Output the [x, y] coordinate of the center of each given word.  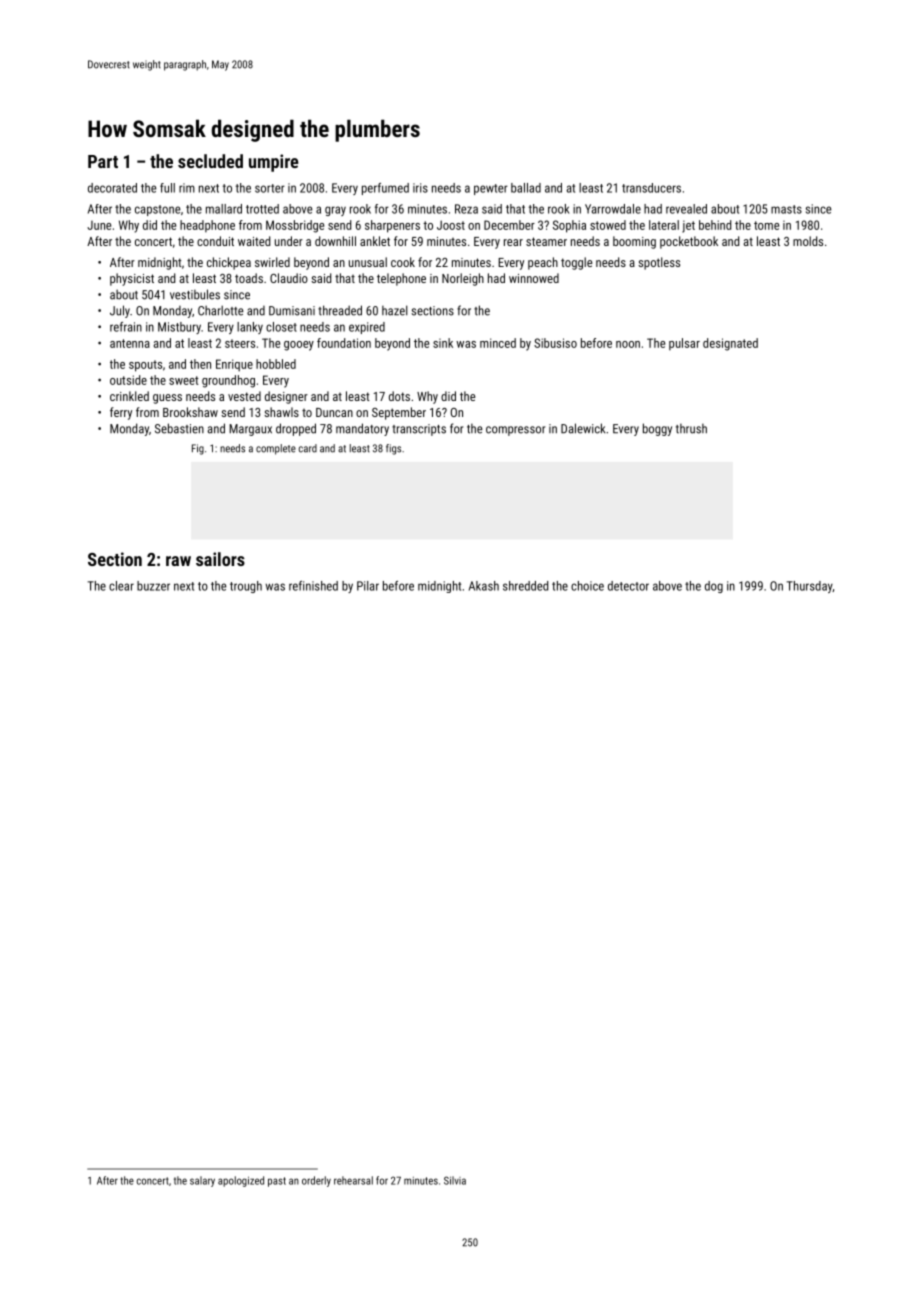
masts [786, 209]
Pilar [368, 586]
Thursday [809, 587]
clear [121, 586]
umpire [273, 163]
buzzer [153, 586]
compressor [515, 431]
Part [103, 161]
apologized [241, 1181]
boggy [657, 429]
